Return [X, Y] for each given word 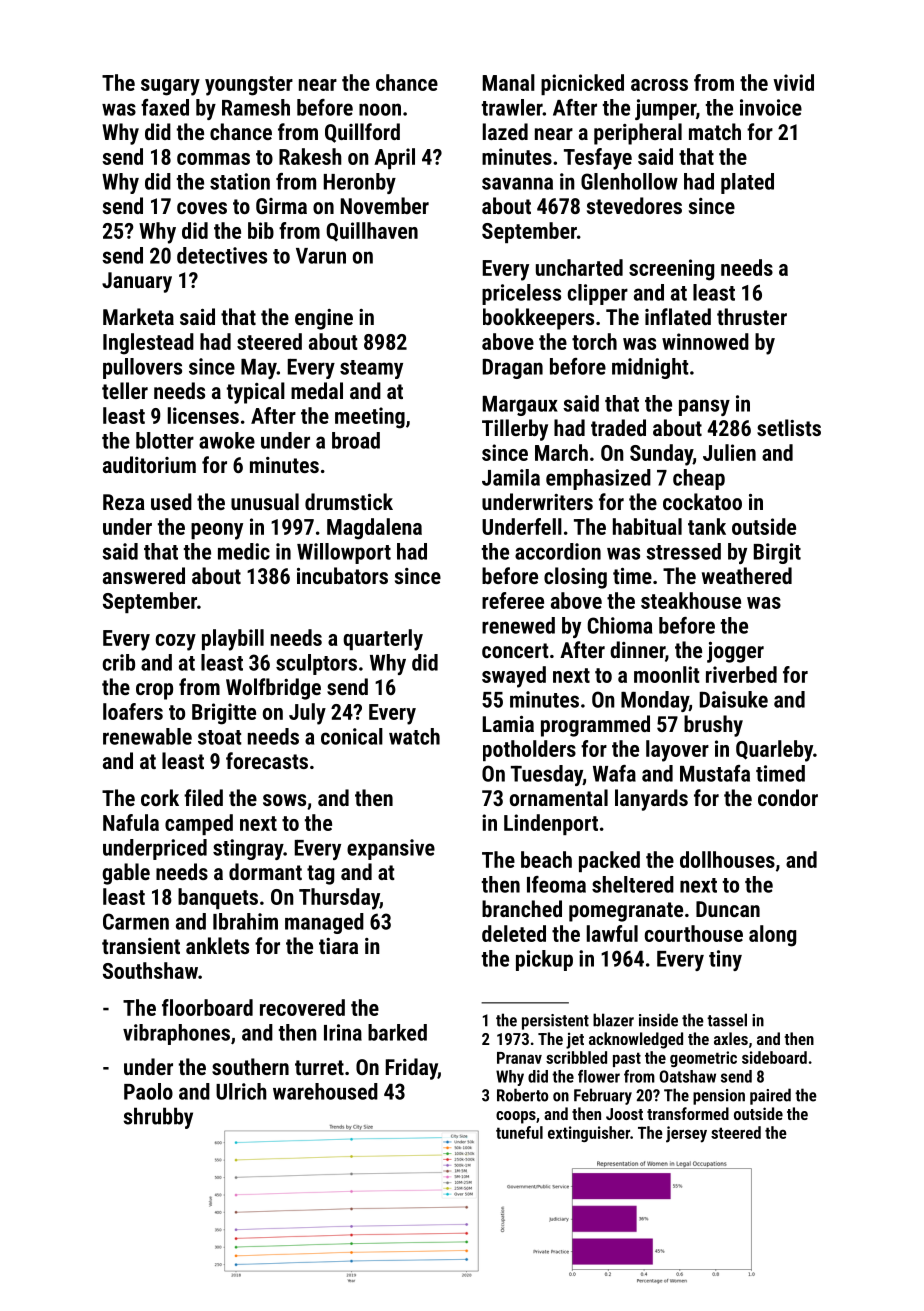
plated [747, 183]
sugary [170, 87]
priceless [521, 294]
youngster [249, 86]
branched [522, 908]
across [659, 85]
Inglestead [148, 344]
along [772, 936]
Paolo [148, 1091]
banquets [218, 898]
